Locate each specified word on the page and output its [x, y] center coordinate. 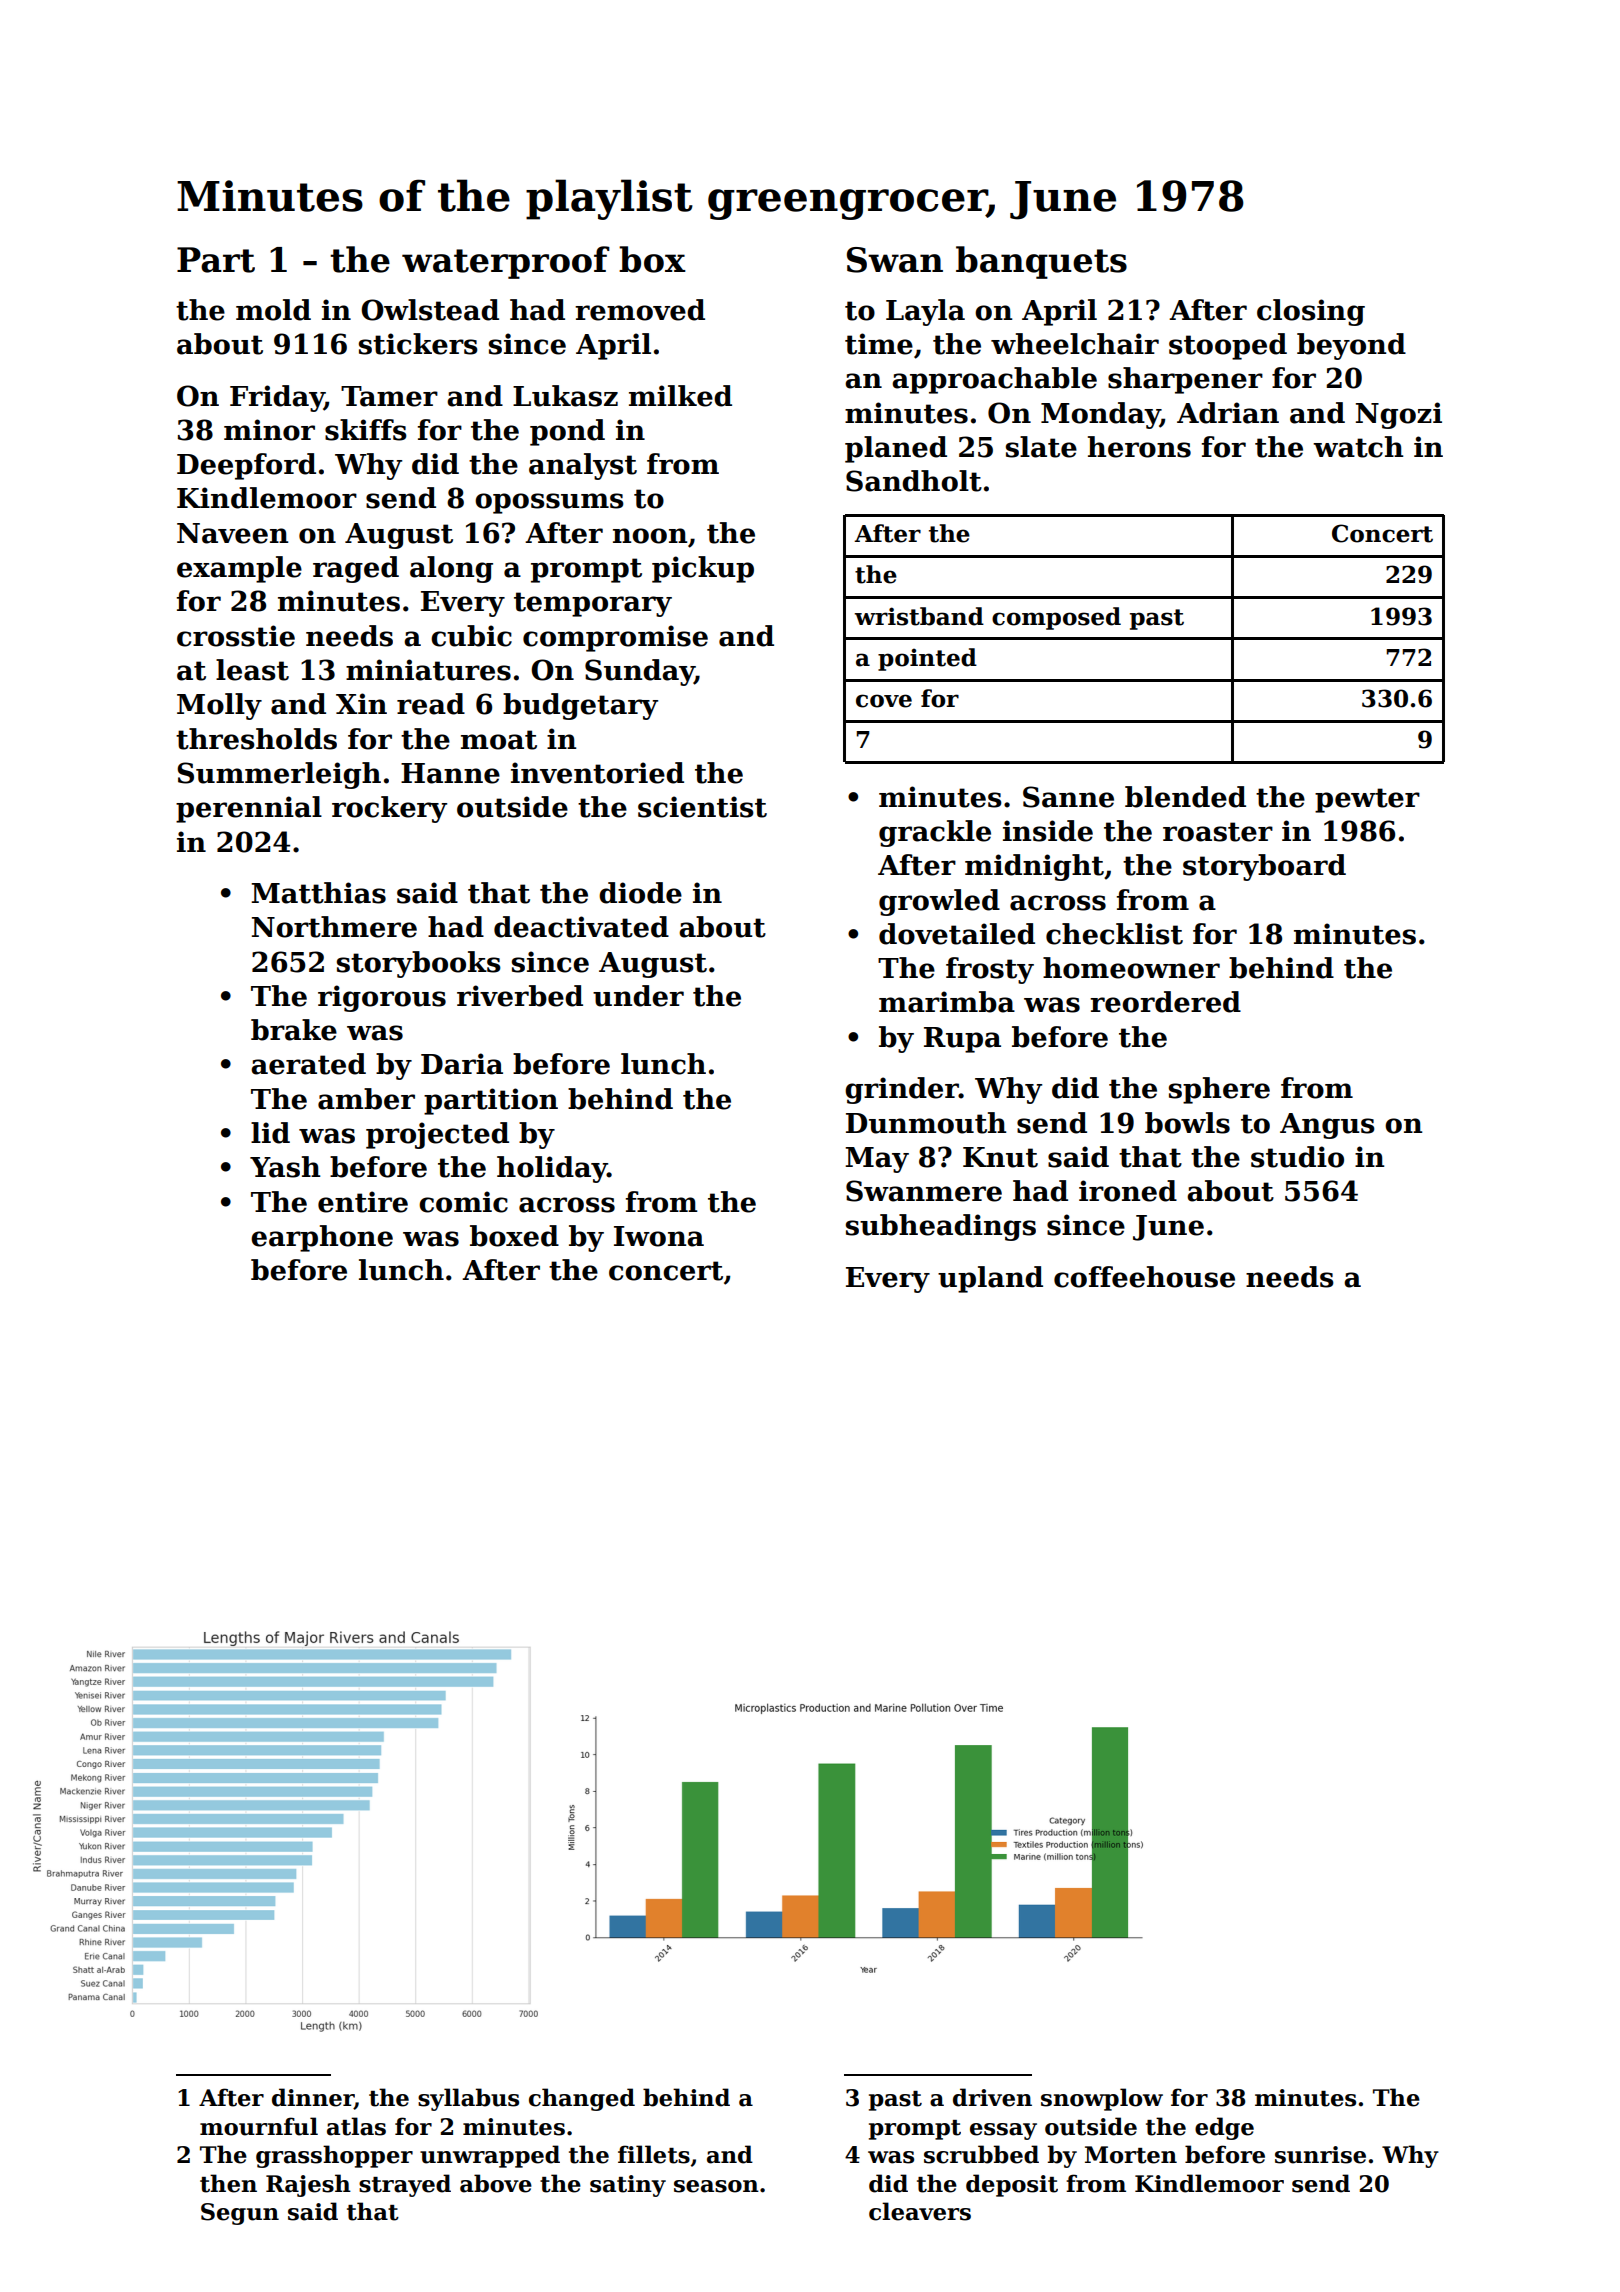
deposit [1012, 2185]
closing [1311, 312]
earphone [322, 1238]
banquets [1041, 262]
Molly [219, 706]
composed [1056, 618]
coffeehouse [1144, 1277]
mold [273, 310]
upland [990, 1279]
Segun [240, 2214]
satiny [628, 2186]
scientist [702, 807]
